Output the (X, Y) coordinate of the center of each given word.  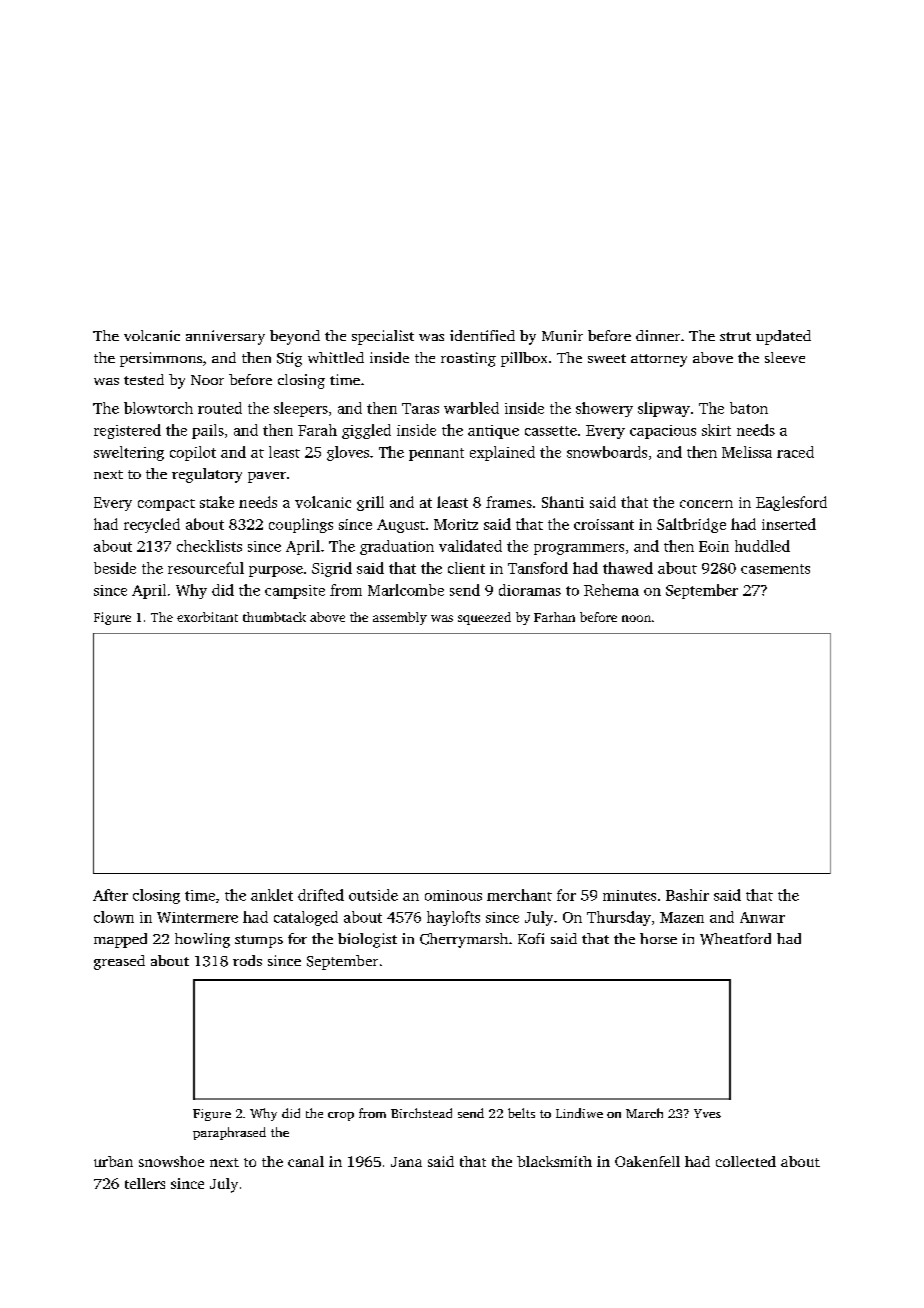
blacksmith (554, 1161)
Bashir (687, 895)
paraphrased (229, 1133)
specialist (383, 337)
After (110, 895)
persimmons (161, 359)
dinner (658, 335)
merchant (519, 895)
